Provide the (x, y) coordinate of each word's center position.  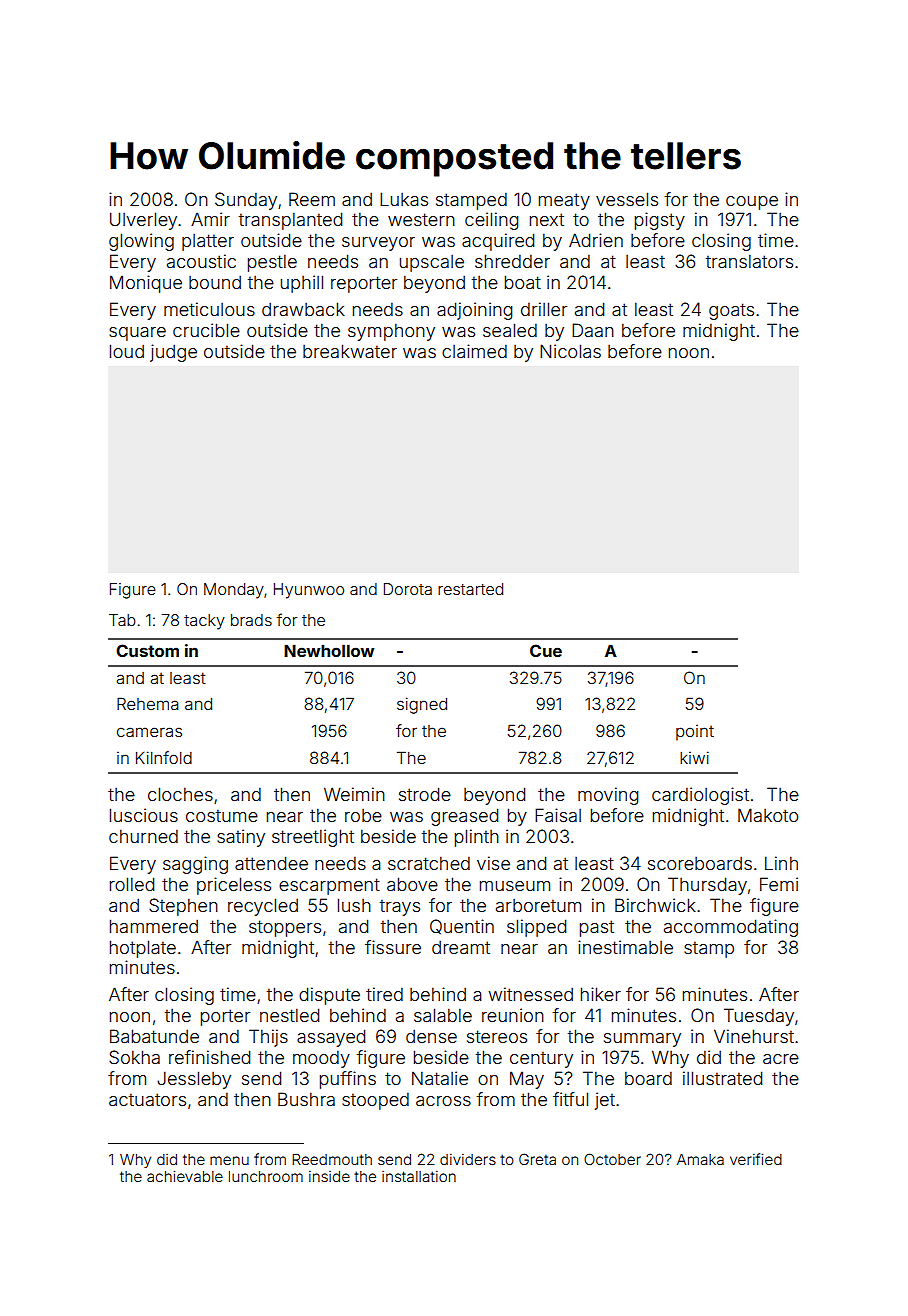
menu (229, 1160)
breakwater (350, 351)
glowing (141, 242)
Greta (537, 1159)
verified (756, 1159)
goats (731, 311)
